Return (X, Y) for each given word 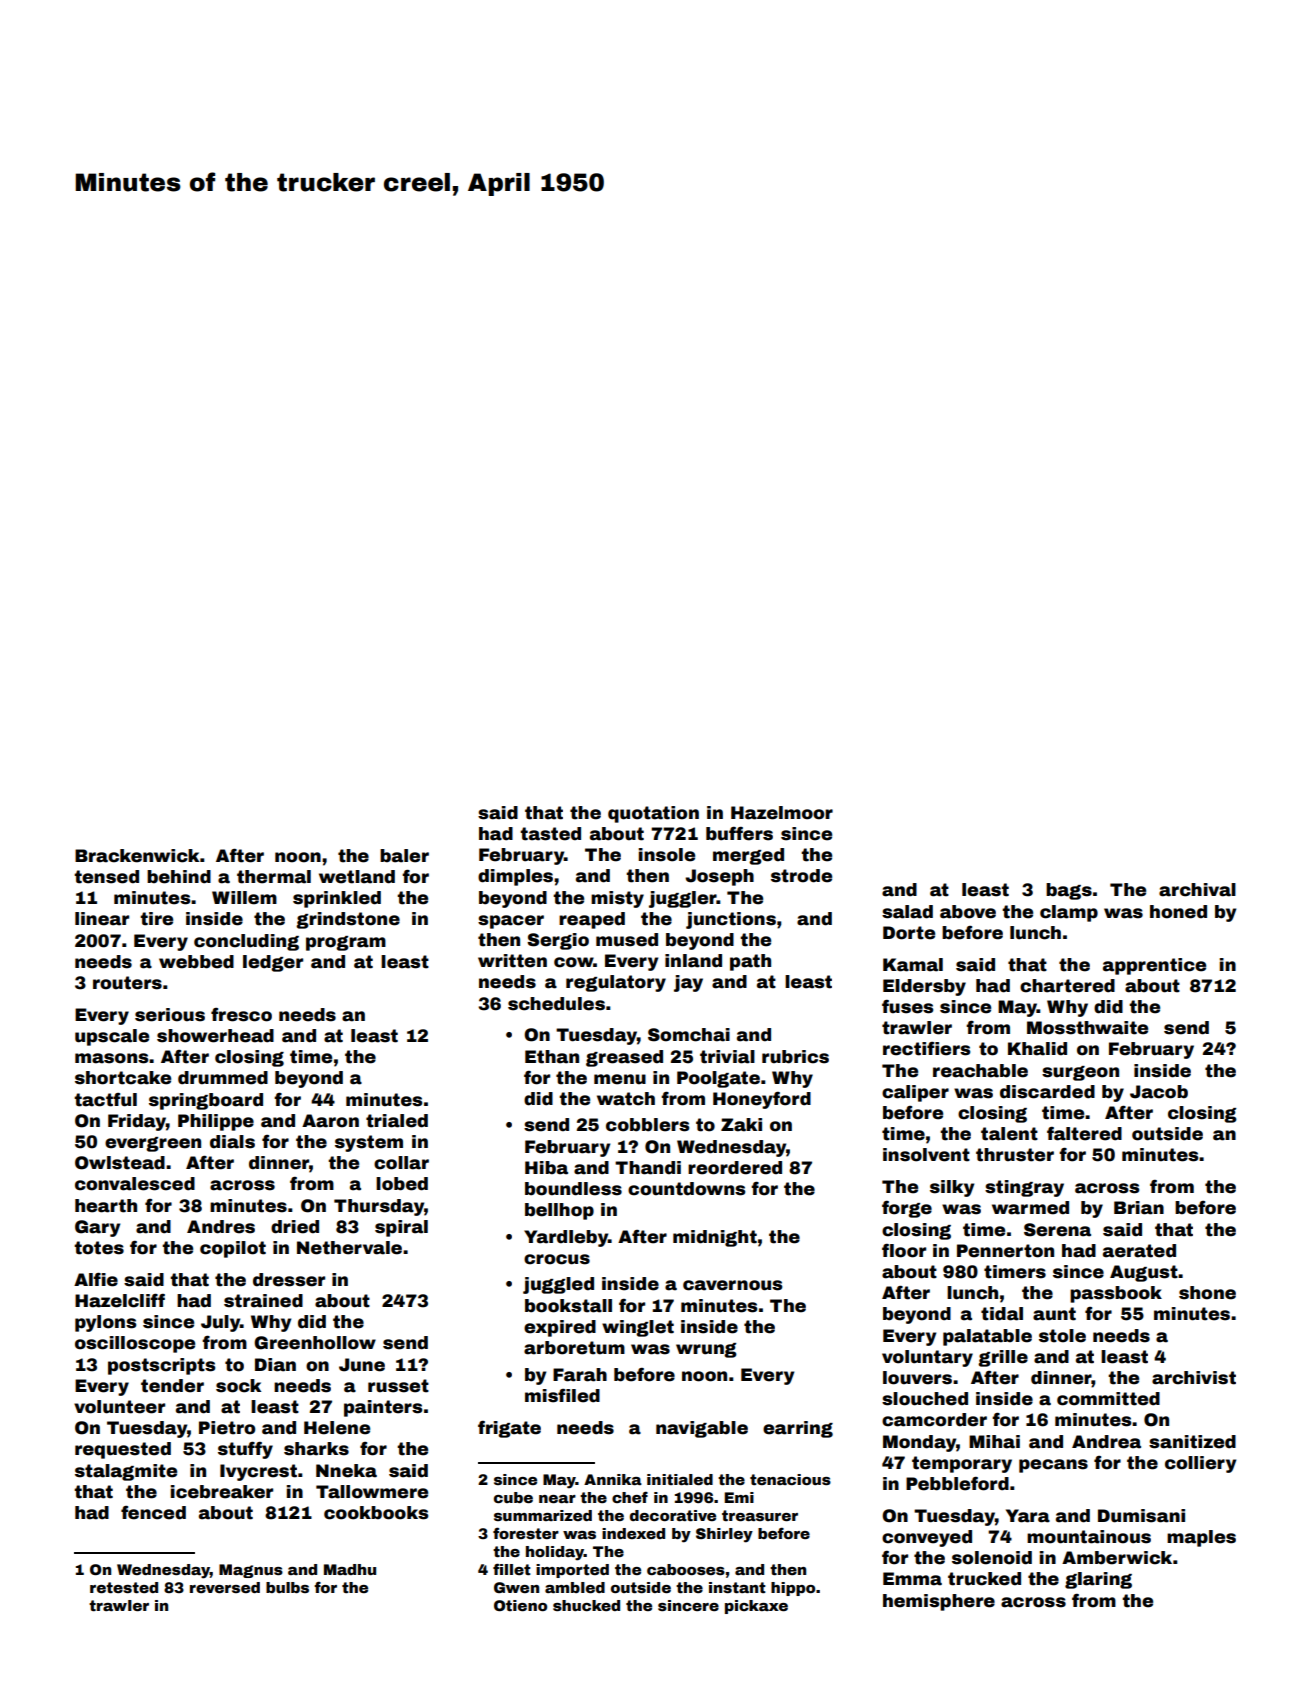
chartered (1067, 986)
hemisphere (939, 1602)
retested (124, 1587)
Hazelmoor (782, 813)
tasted (550, 834)
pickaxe (756, 1607)
